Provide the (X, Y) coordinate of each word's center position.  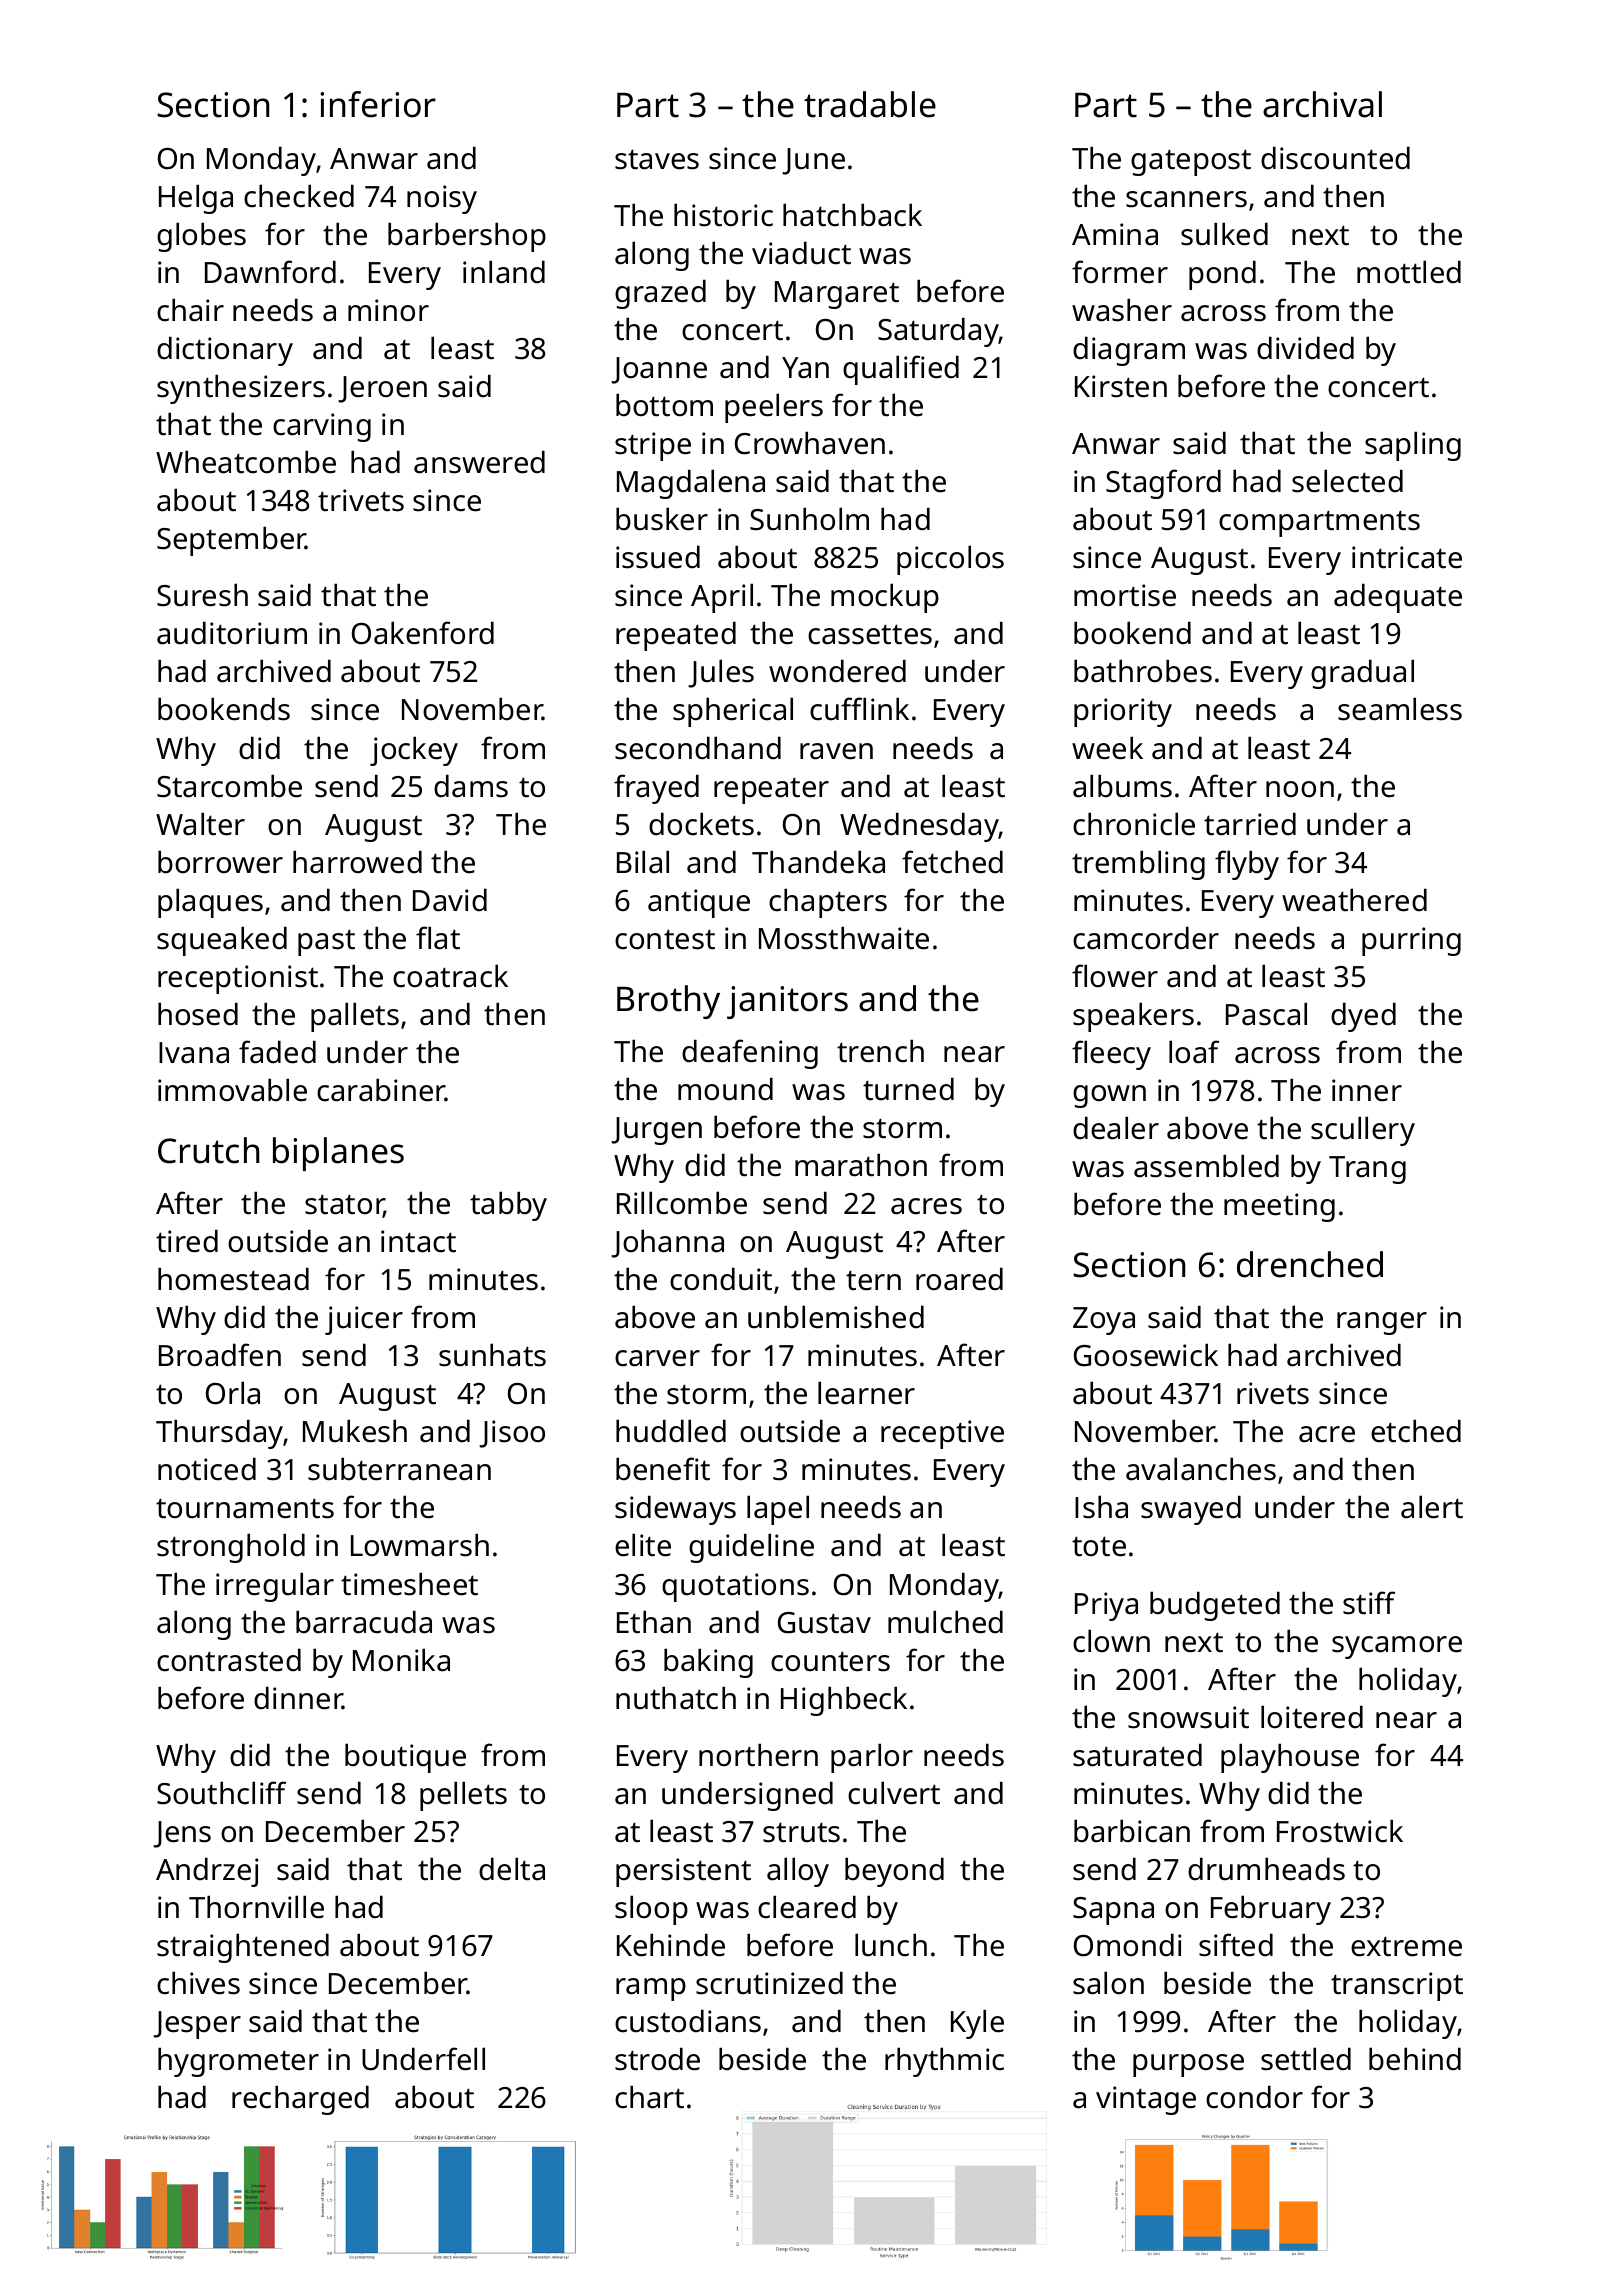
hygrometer (238, 2062)
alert (1432, 1507)
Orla (233, 1393)
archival (1322, 104)
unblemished (836, 1317)
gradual (1362, 674)
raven (836, 751)
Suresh (202, 595)
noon (1300, 789)
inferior (378, 104)
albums (1122, 786)
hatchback (852, 215)
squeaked (222, 941)
